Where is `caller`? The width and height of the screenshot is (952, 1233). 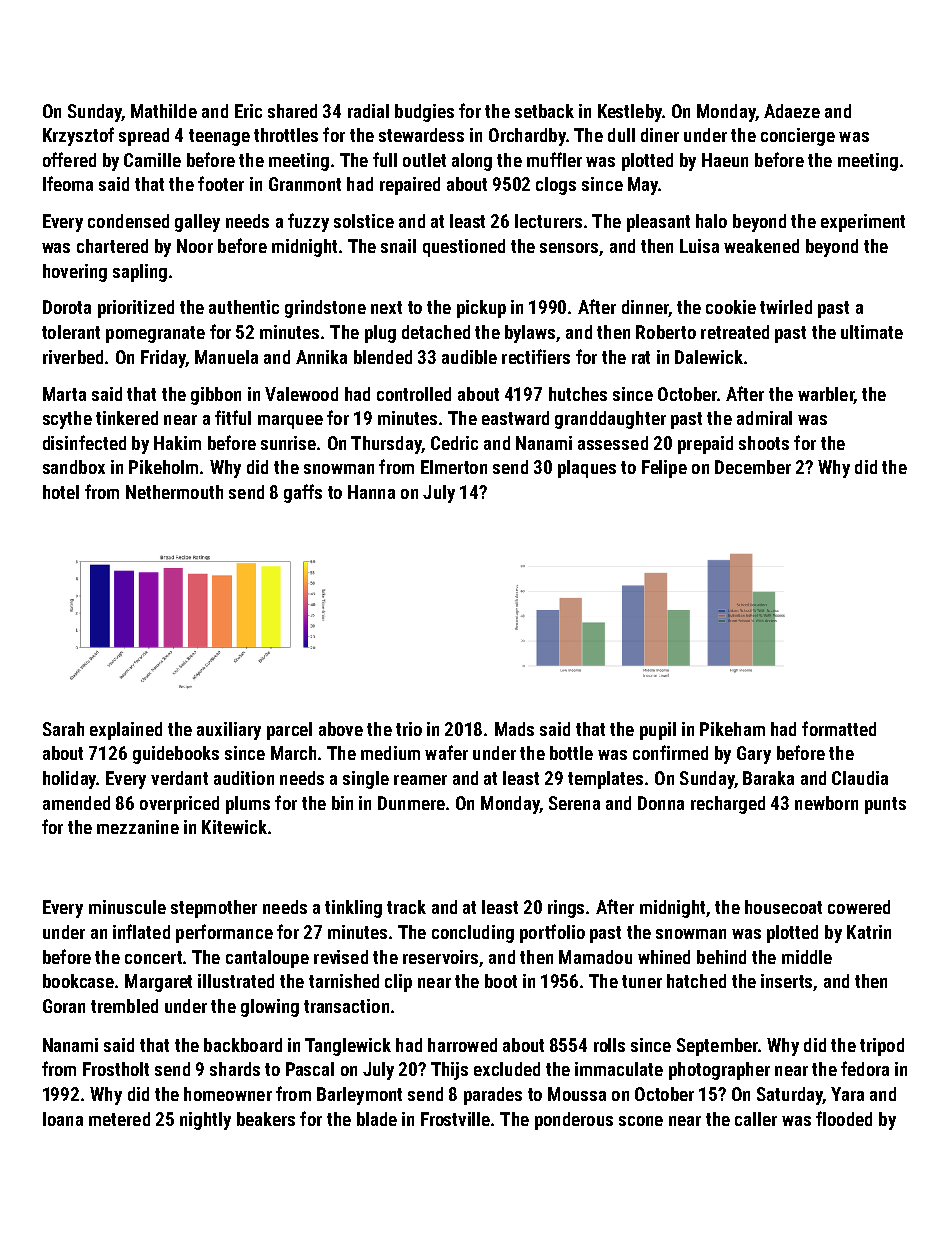 caller is located at coordinates (756, 1119).
